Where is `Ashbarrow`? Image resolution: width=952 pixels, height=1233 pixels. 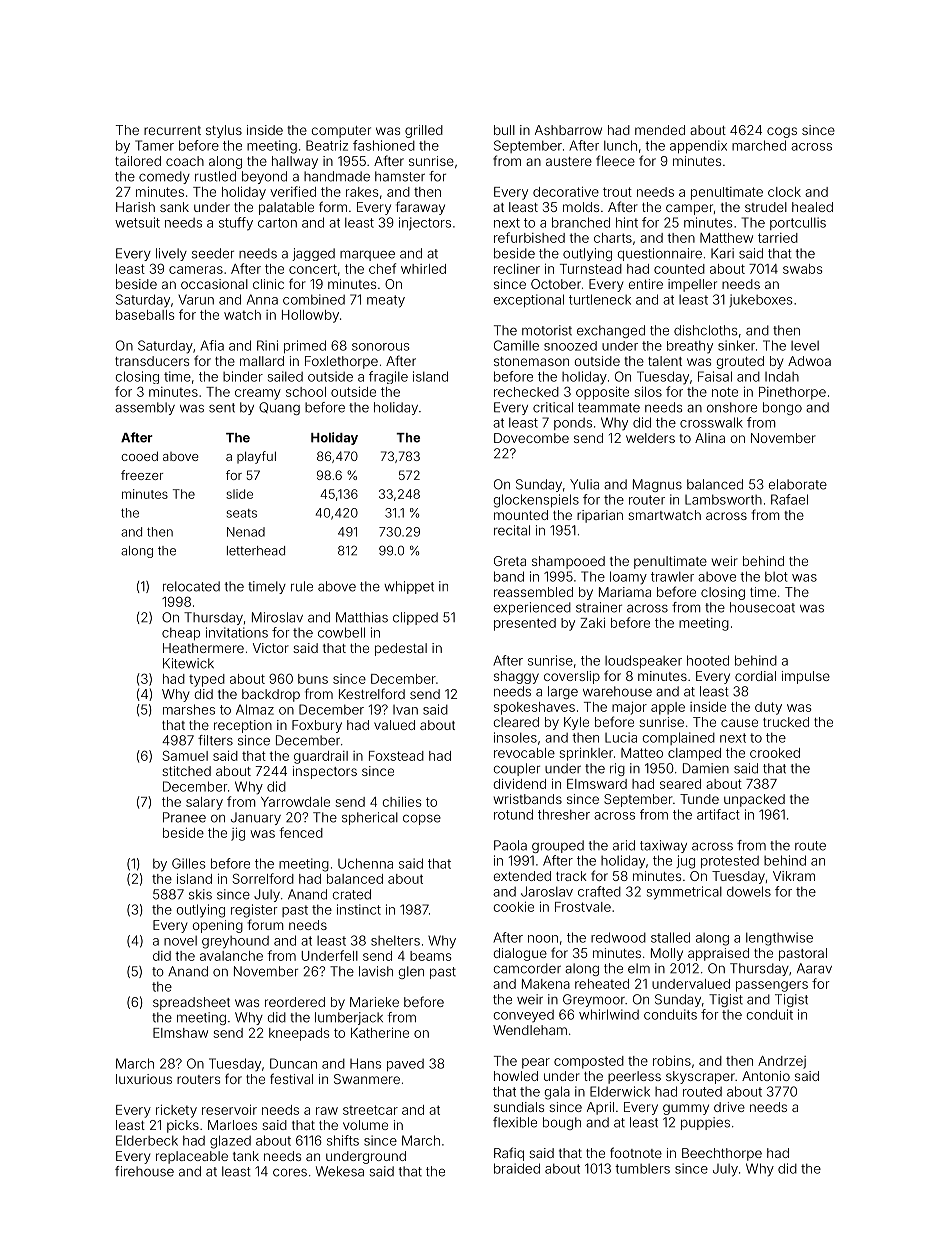
Ashbarrow is located at coordinates (568, 130).
